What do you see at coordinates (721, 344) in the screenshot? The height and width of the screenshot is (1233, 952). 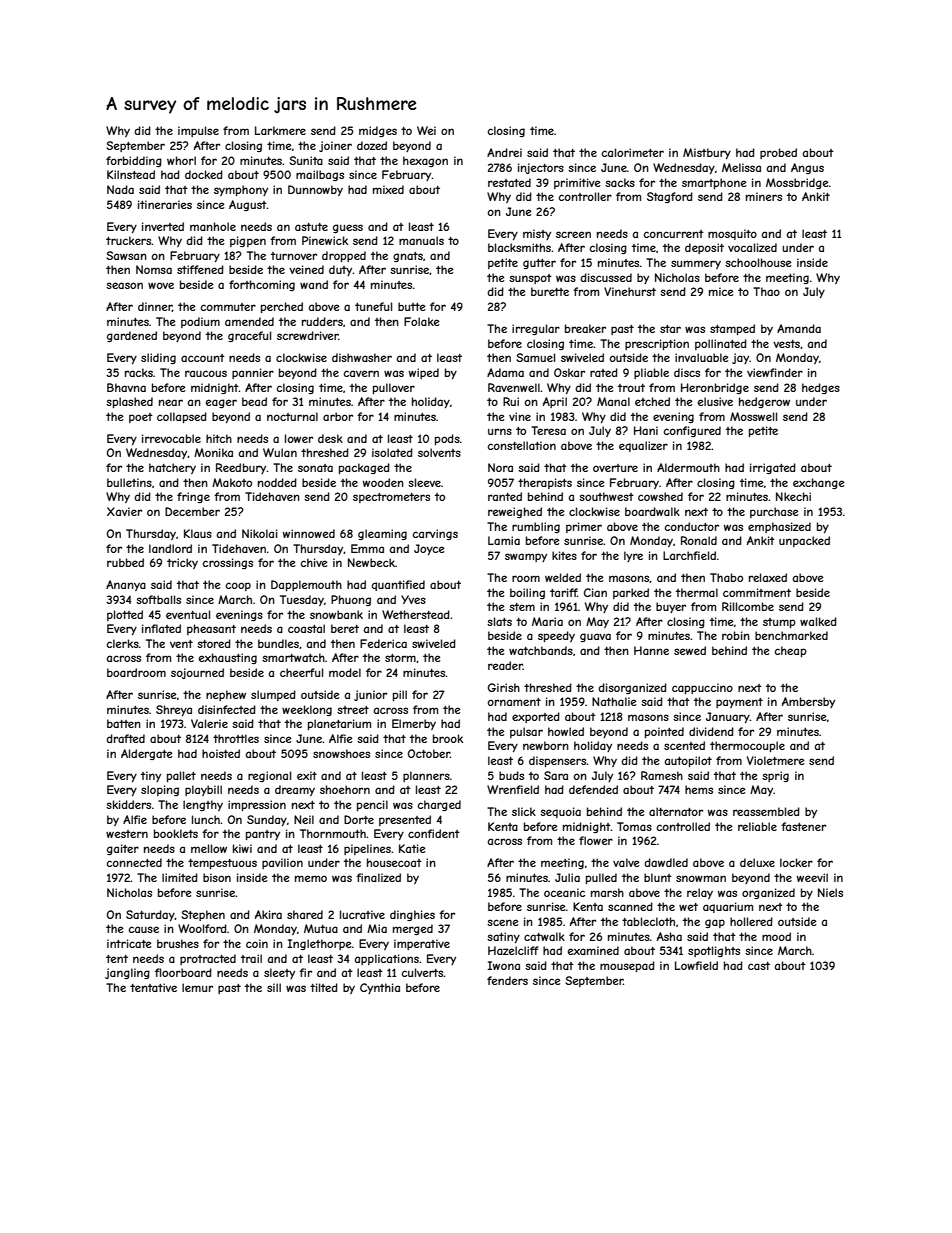 I see `pollinated` at bounding box center [721, 344].
